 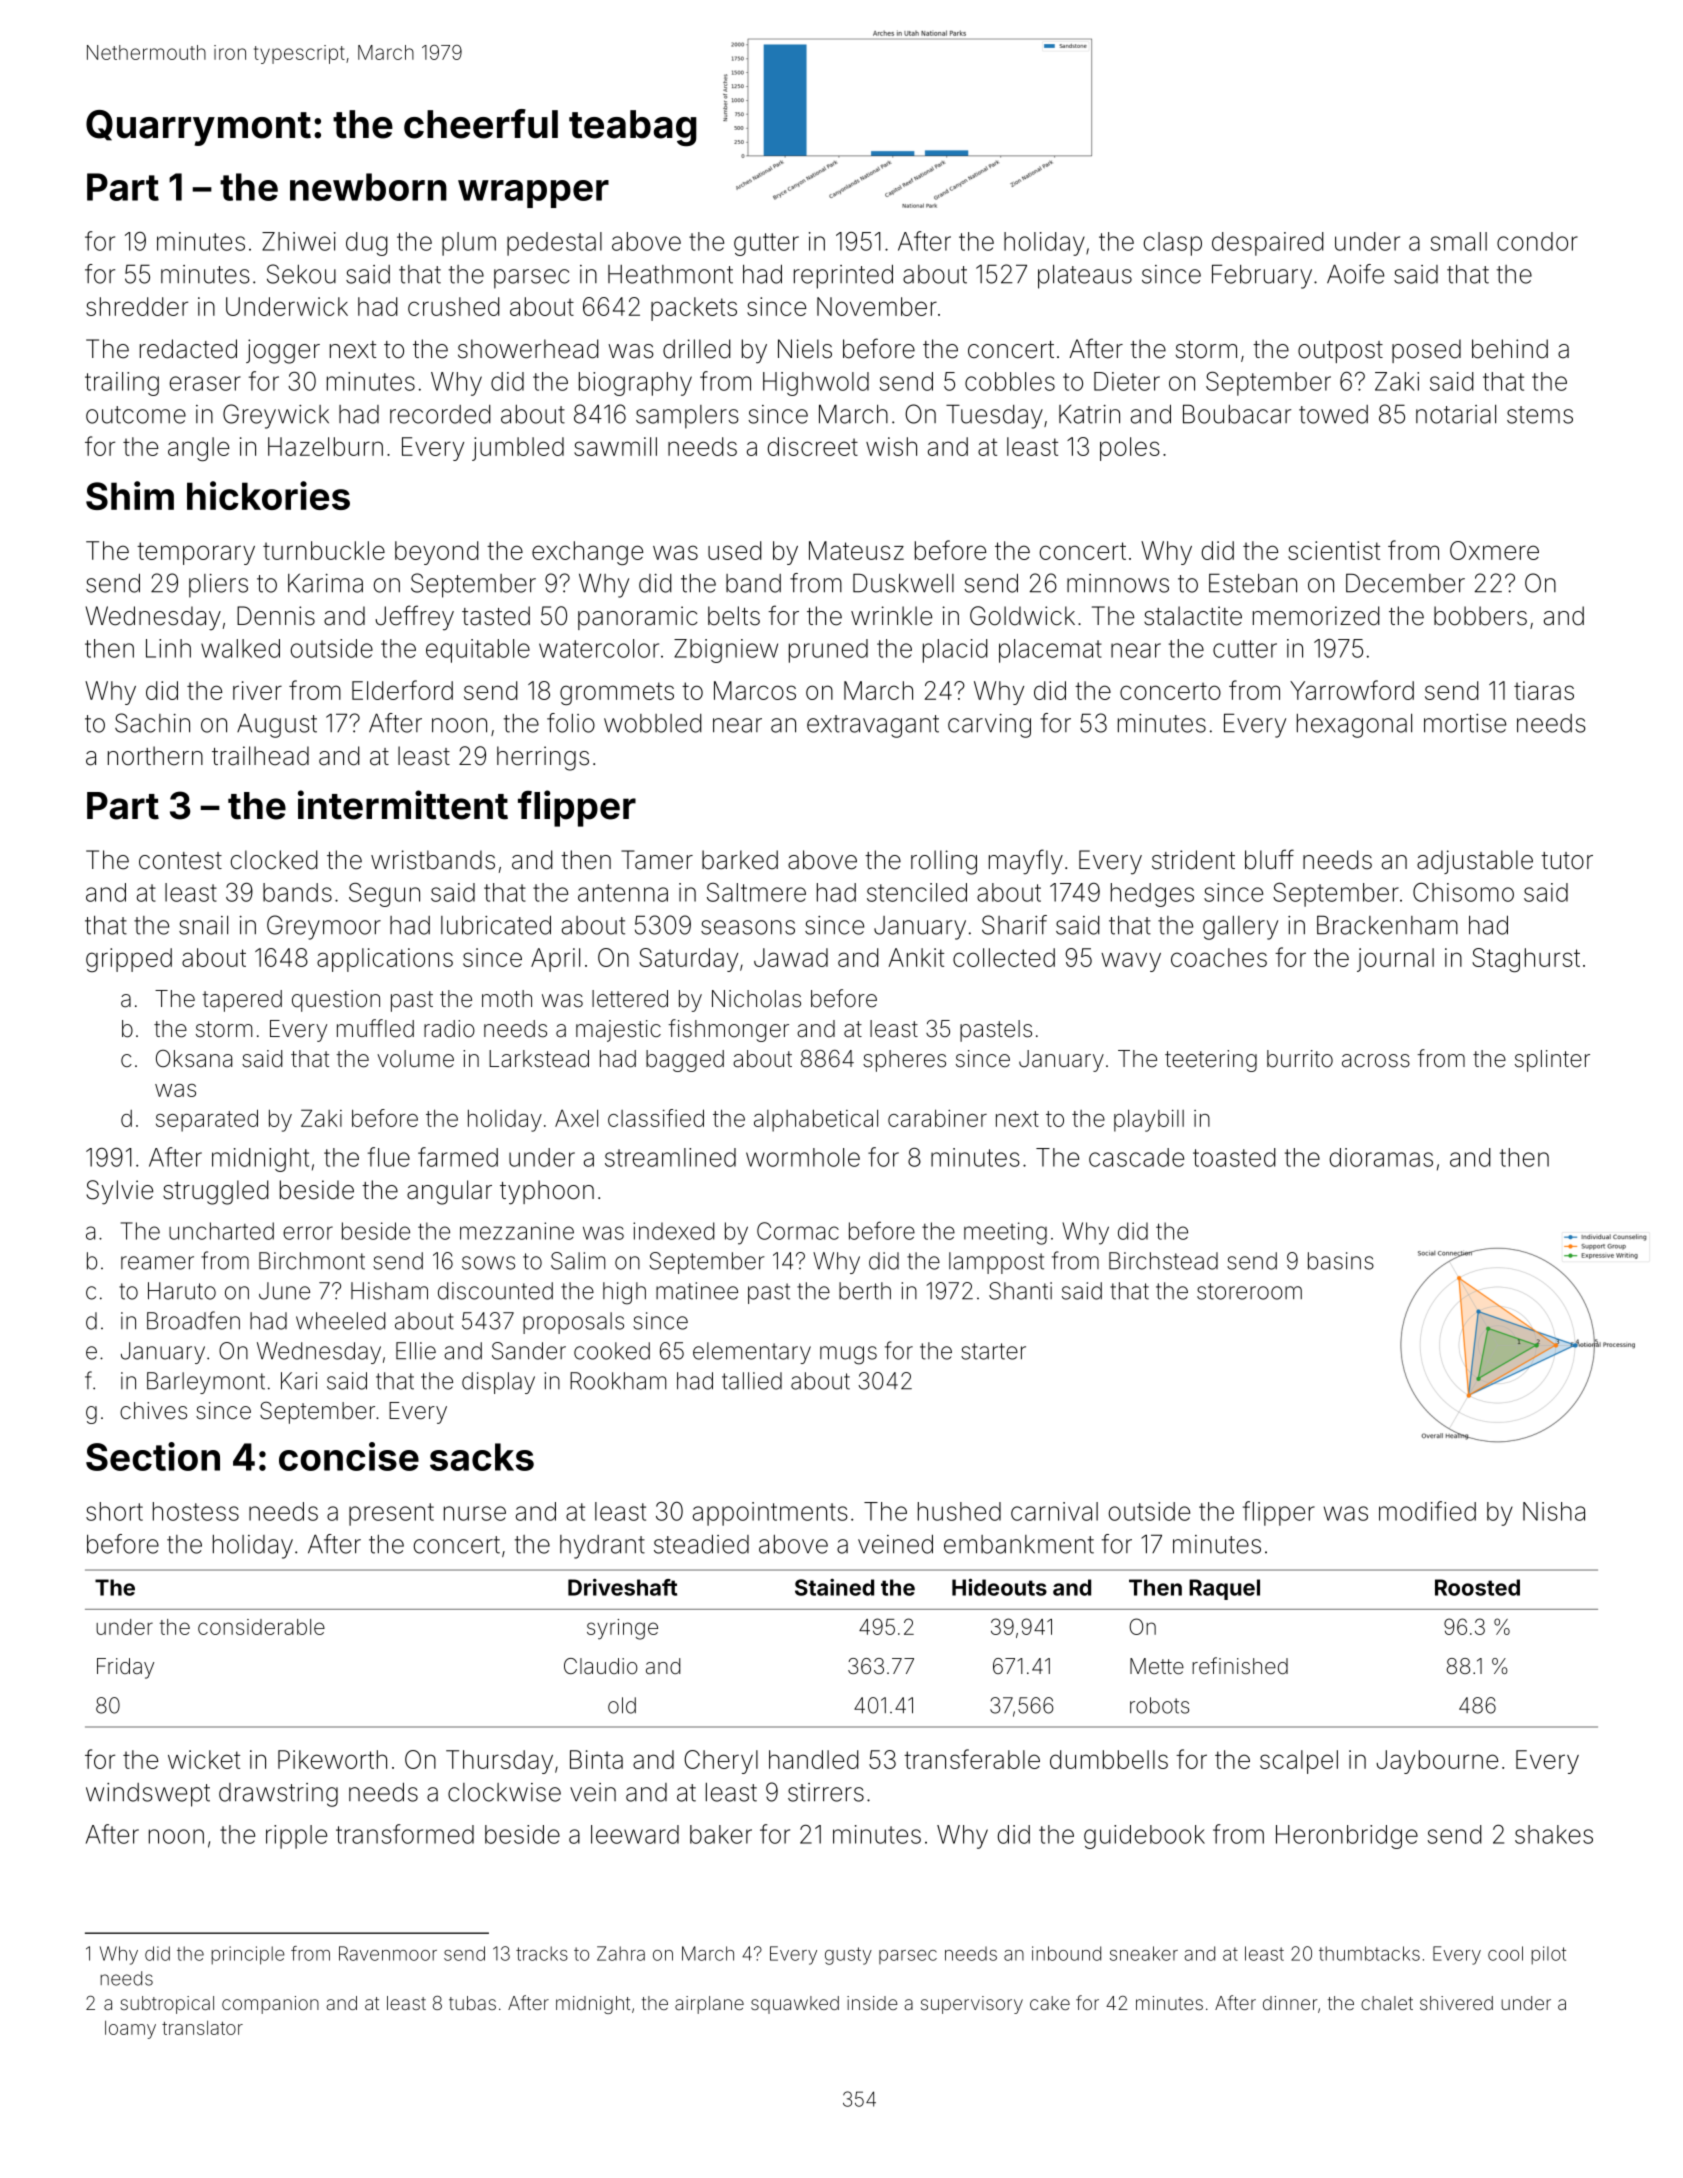 I want to click on newborn, so click(x=368, y=187).
